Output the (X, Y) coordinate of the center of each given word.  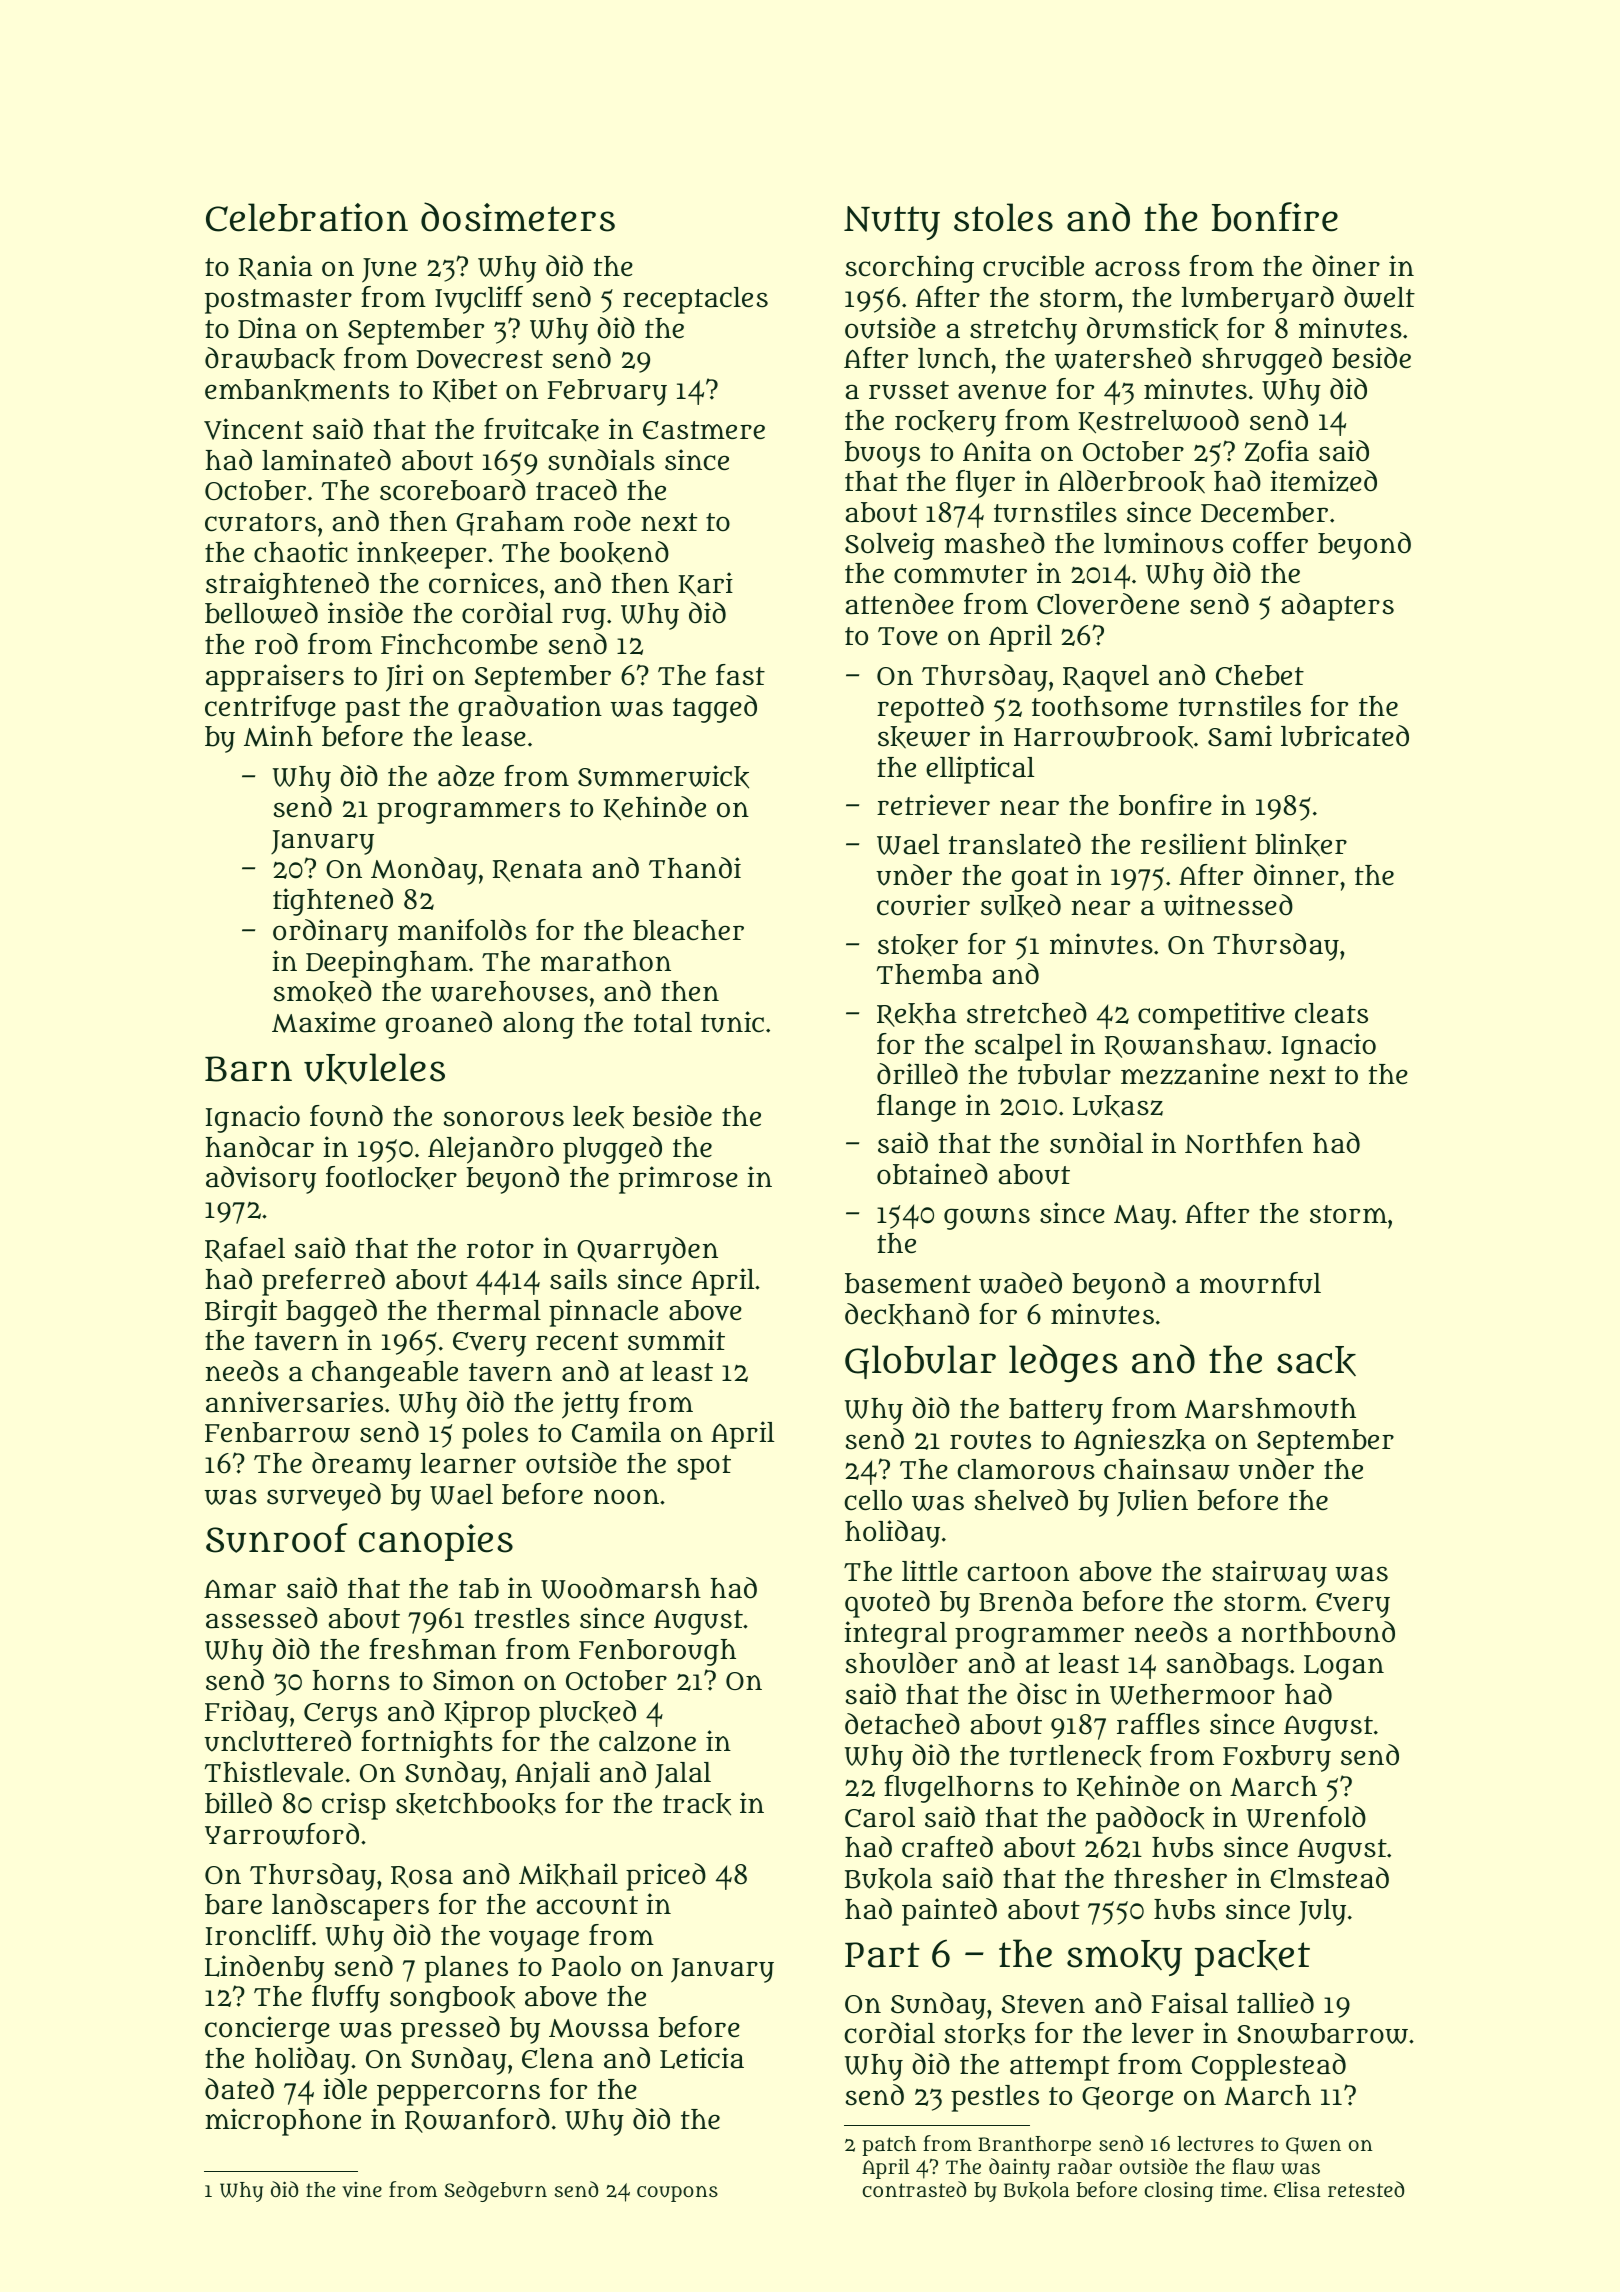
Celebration (307, 217)
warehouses (509, 991)
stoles (1003, 217)
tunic (732, 1022)
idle (345, 2089)
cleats (1331, 1013)
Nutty (892, 223)
